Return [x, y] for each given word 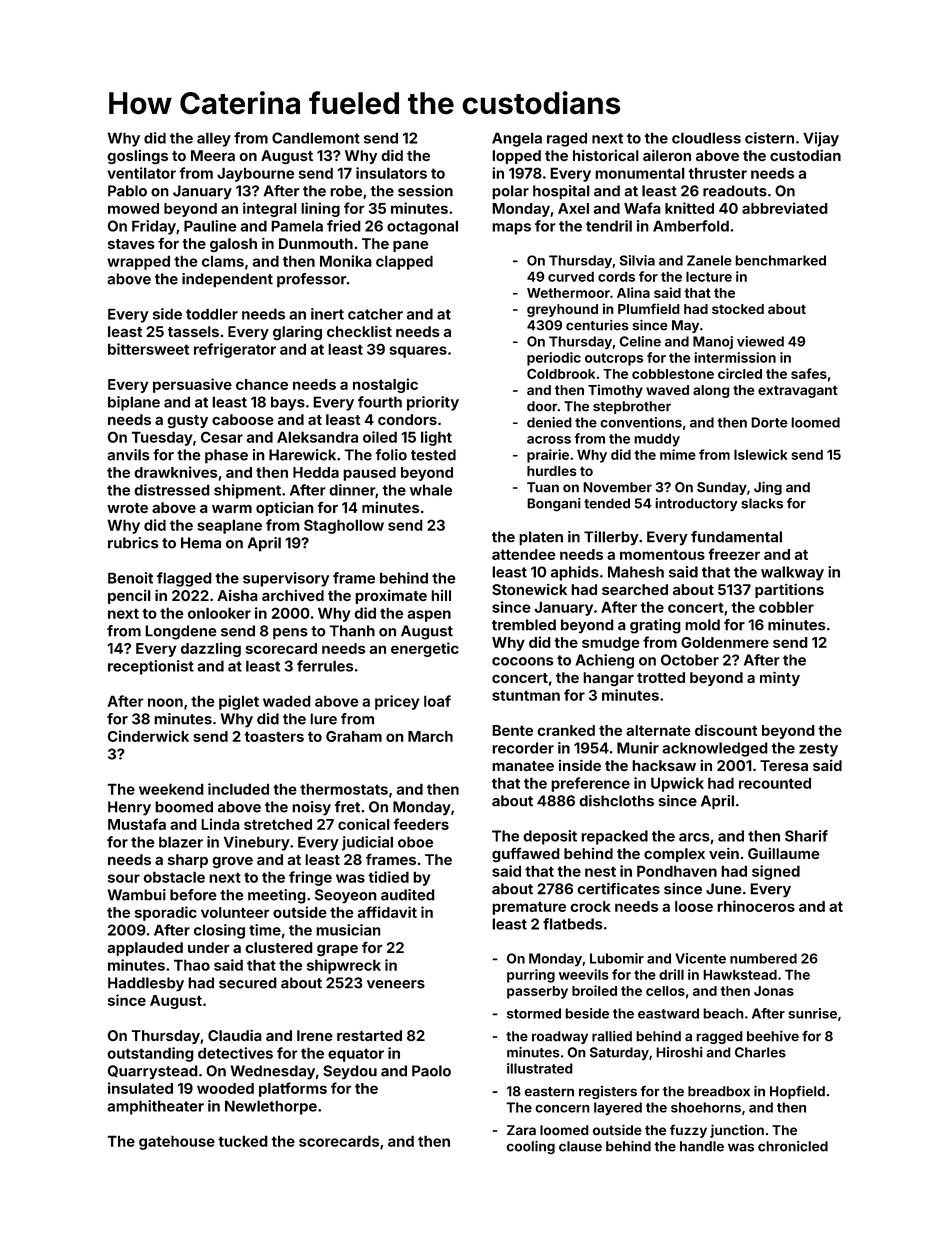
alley [214, 139]
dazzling [211, 649]
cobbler [786, 607]
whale [431, 490]
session [425, 191]
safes [809, 373]
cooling [531, 1147]
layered [618, 1108]
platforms [293, 1089]
